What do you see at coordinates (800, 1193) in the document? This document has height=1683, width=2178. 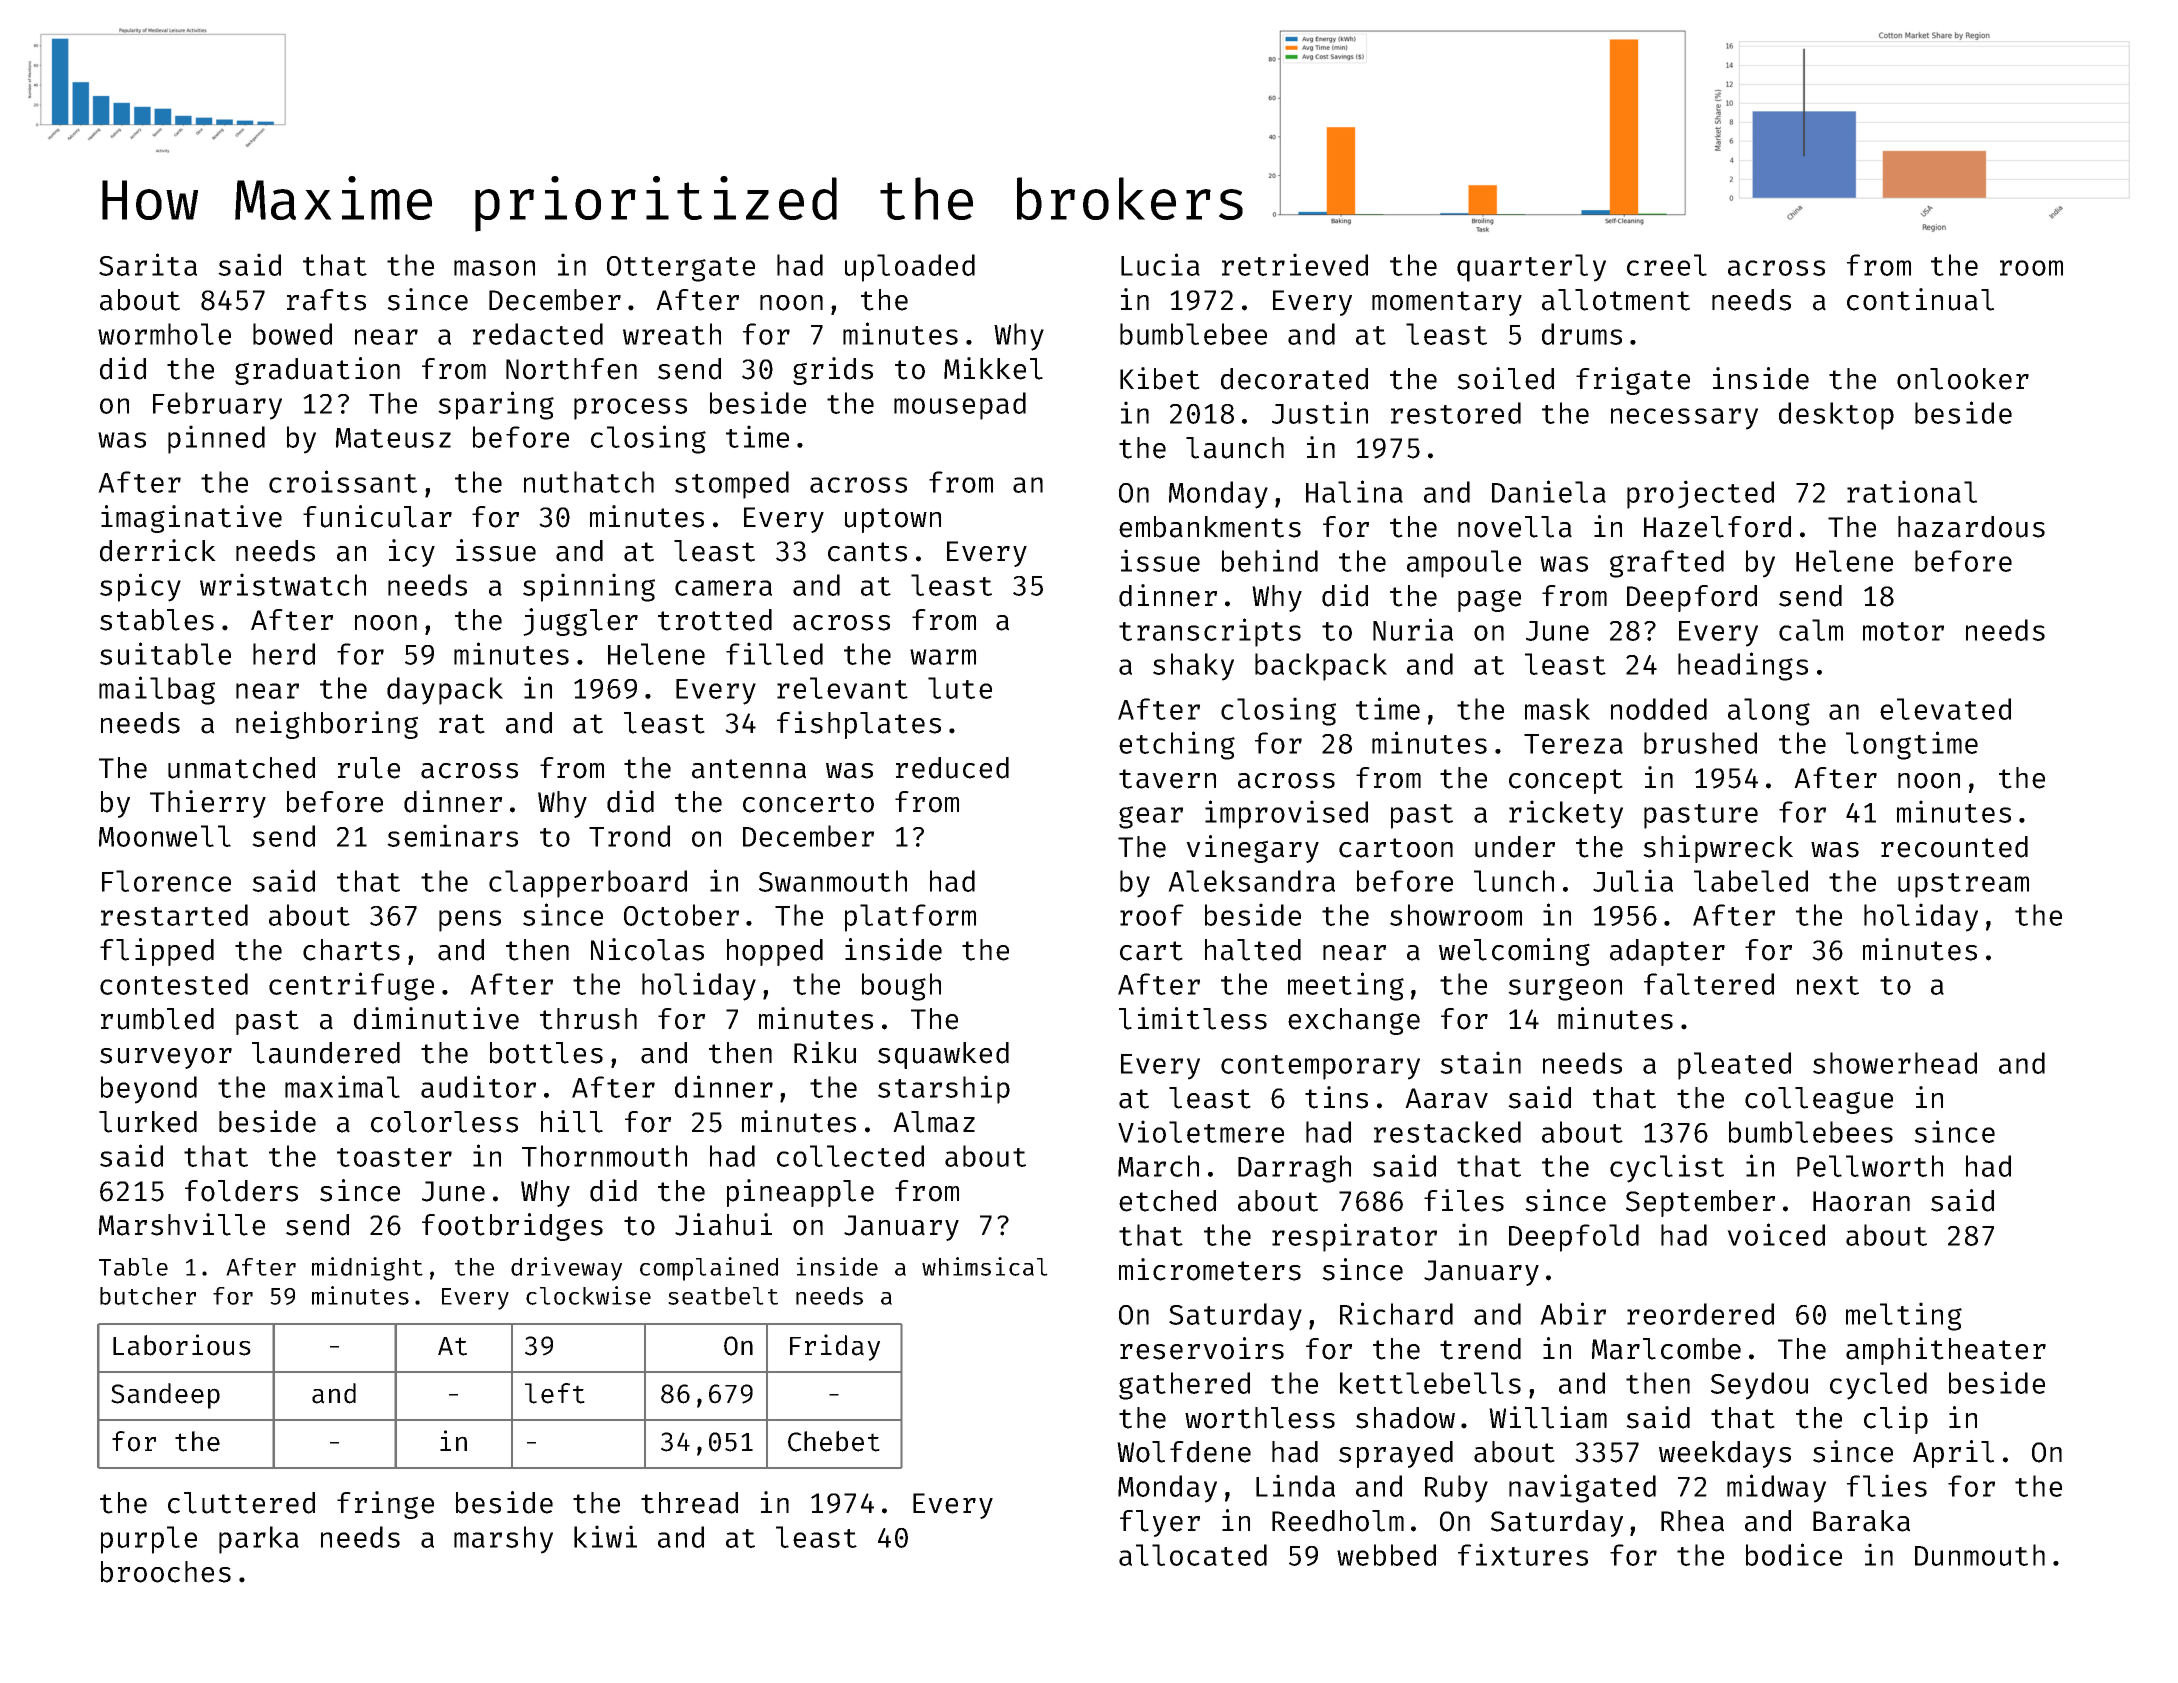 I see `pineapple` at bounding box center [800, 1193].
